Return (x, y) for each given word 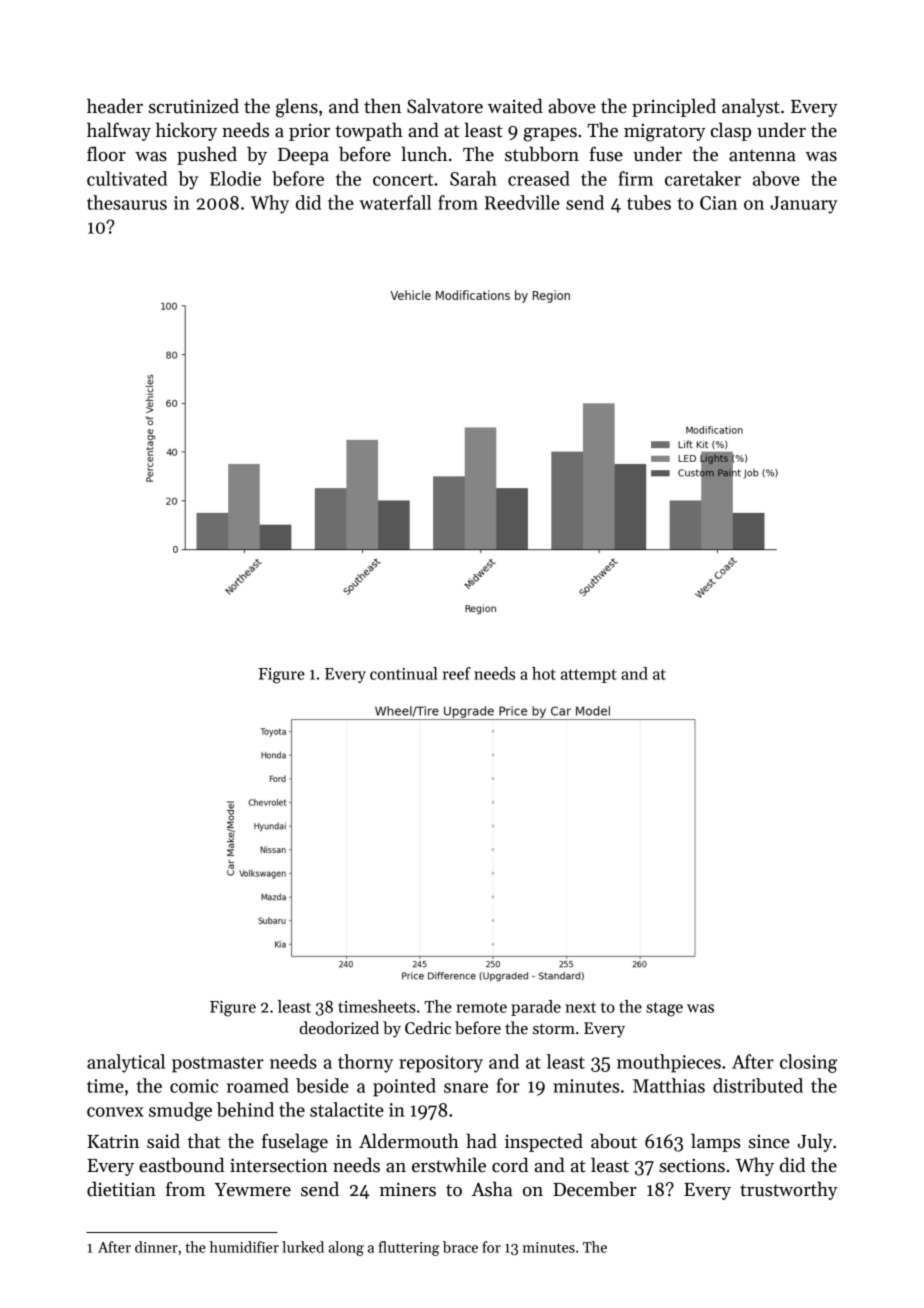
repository (441, 1064)
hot (544, 673)
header (115, 106)
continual (404, 673)
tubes (649, 202)
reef (457, 673)
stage (664, 1009)
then (382, 106)
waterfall (395, 202)
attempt (589, 676)
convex (115, 1112)
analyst (751, 107)
